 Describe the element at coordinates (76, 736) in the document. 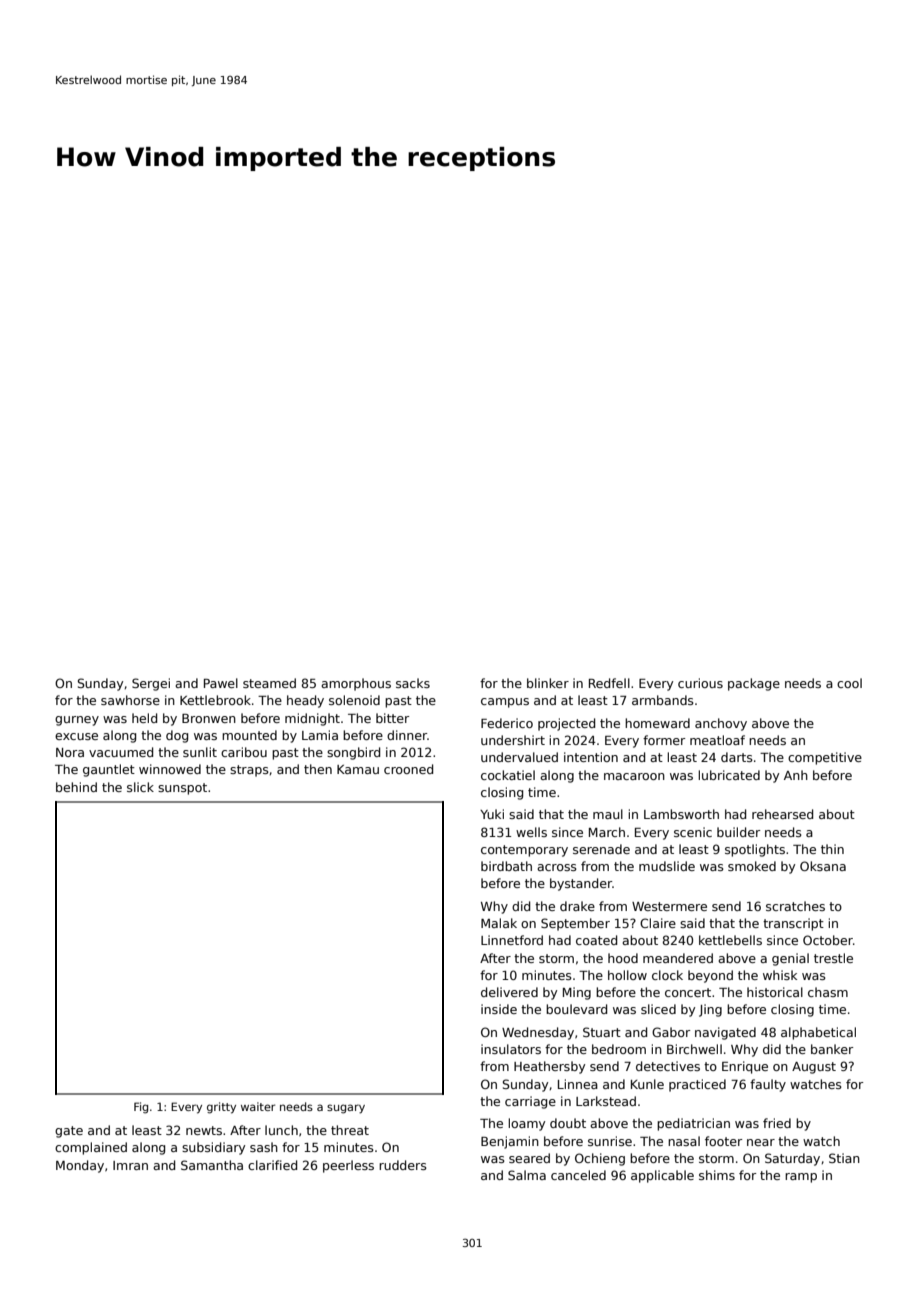

I see `excuse` at that location.
